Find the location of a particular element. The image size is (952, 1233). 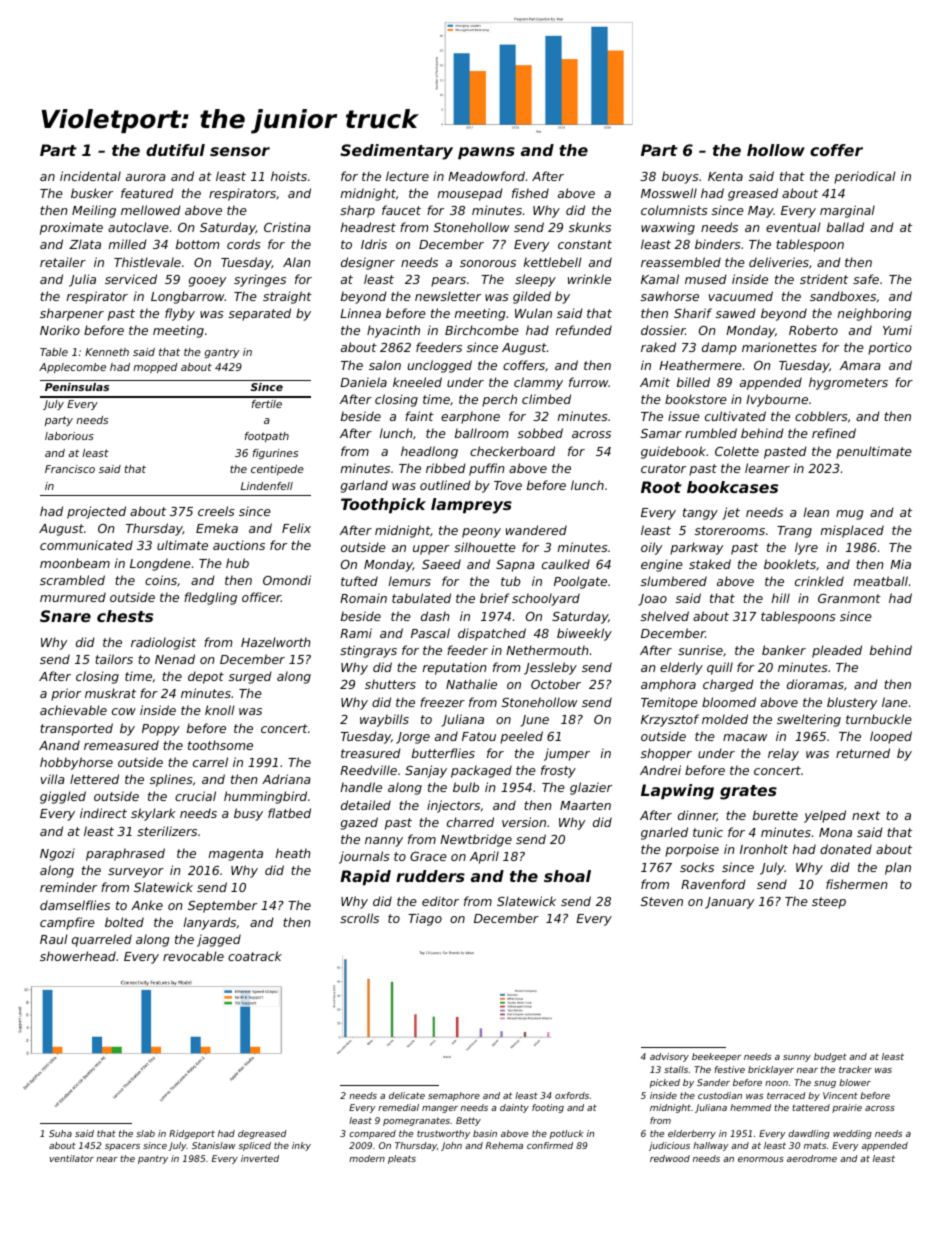

wandered is located at coordinates (536, 530).
